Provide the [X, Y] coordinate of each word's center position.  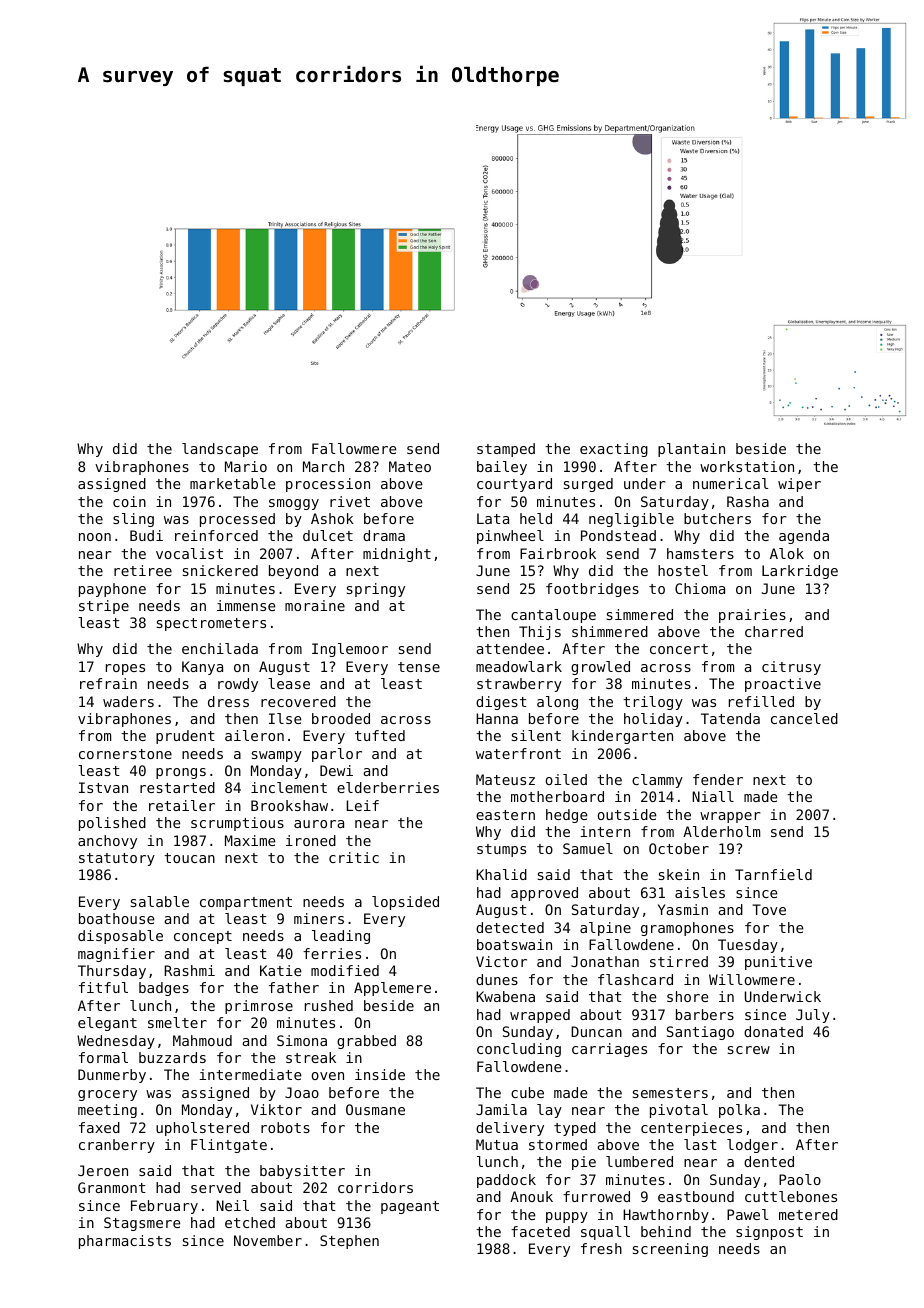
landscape [220, 450]
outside [627, 814]
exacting [614, 450]
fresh [601, 1248]
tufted [380, 735]
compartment [246, 903]
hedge [567, 816]
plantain [691, 450]
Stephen [349, 1242]
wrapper [730, 817]
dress [228, 701]
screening [670, 1250]
